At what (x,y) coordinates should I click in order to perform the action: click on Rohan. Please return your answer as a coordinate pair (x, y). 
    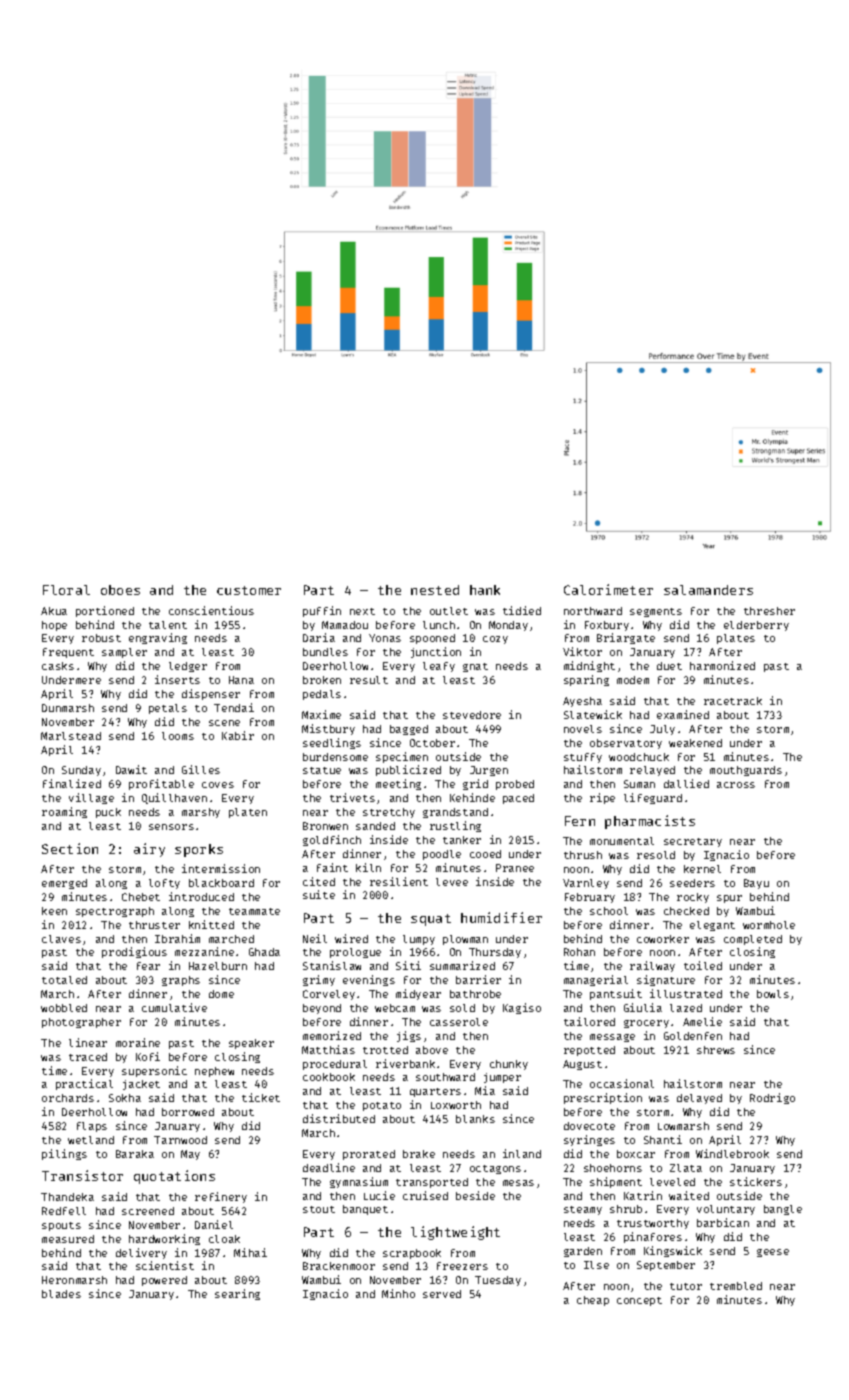
    Looking at the image, I should click on (579, 952).
